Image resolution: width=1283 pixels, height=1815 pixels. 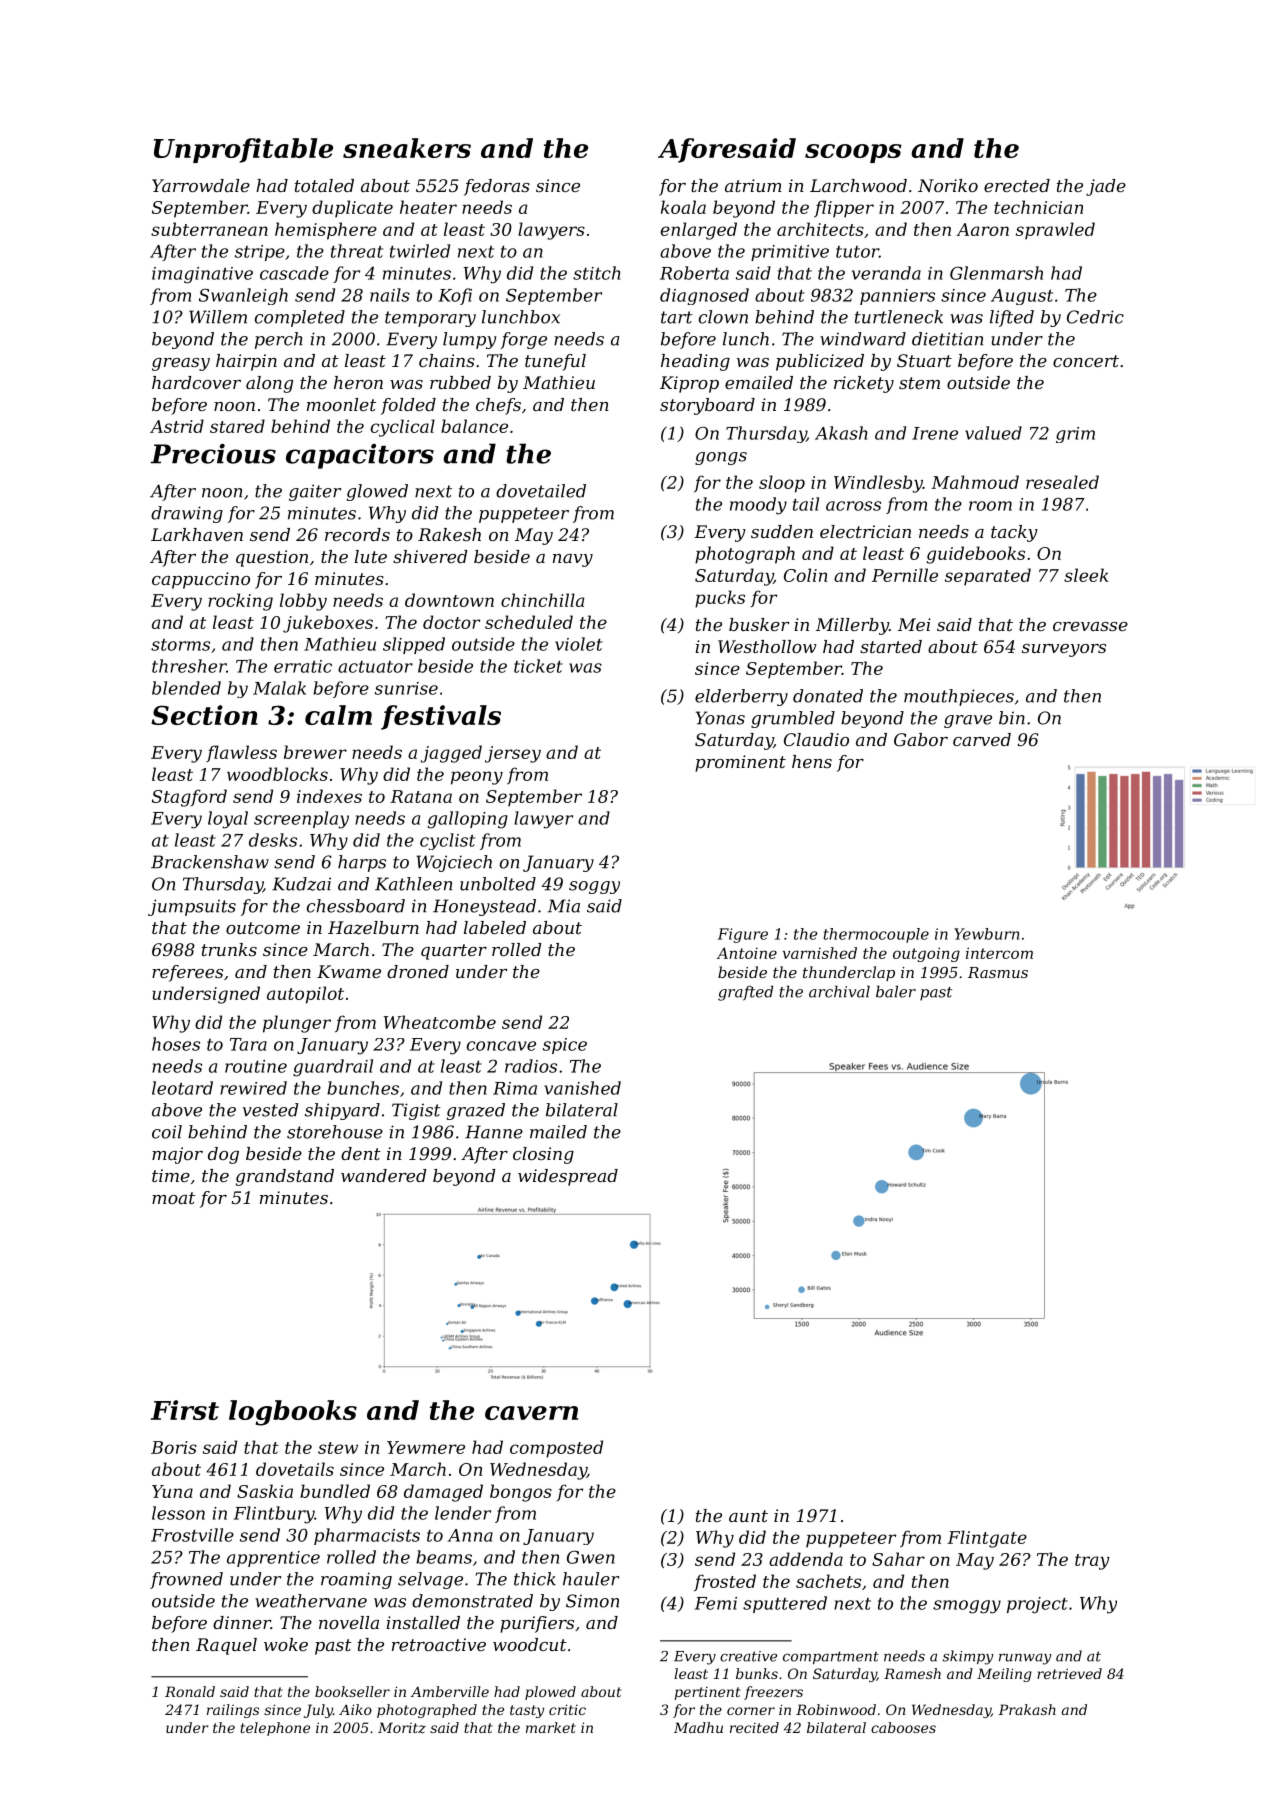 I want to click on sneakers, so click(x=407, y=148).
